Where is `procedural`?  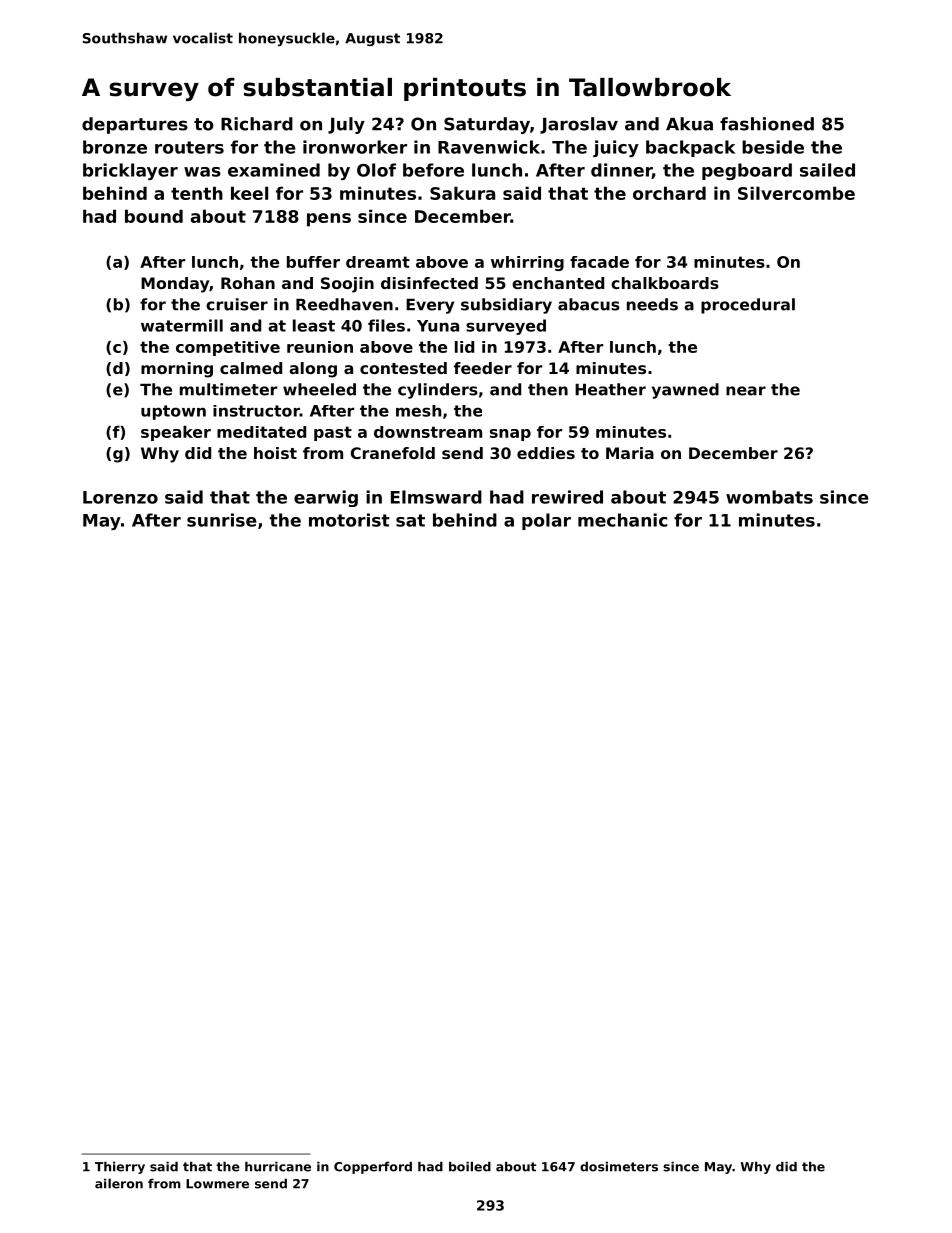 procedural is located at coordinates (748, 306).
